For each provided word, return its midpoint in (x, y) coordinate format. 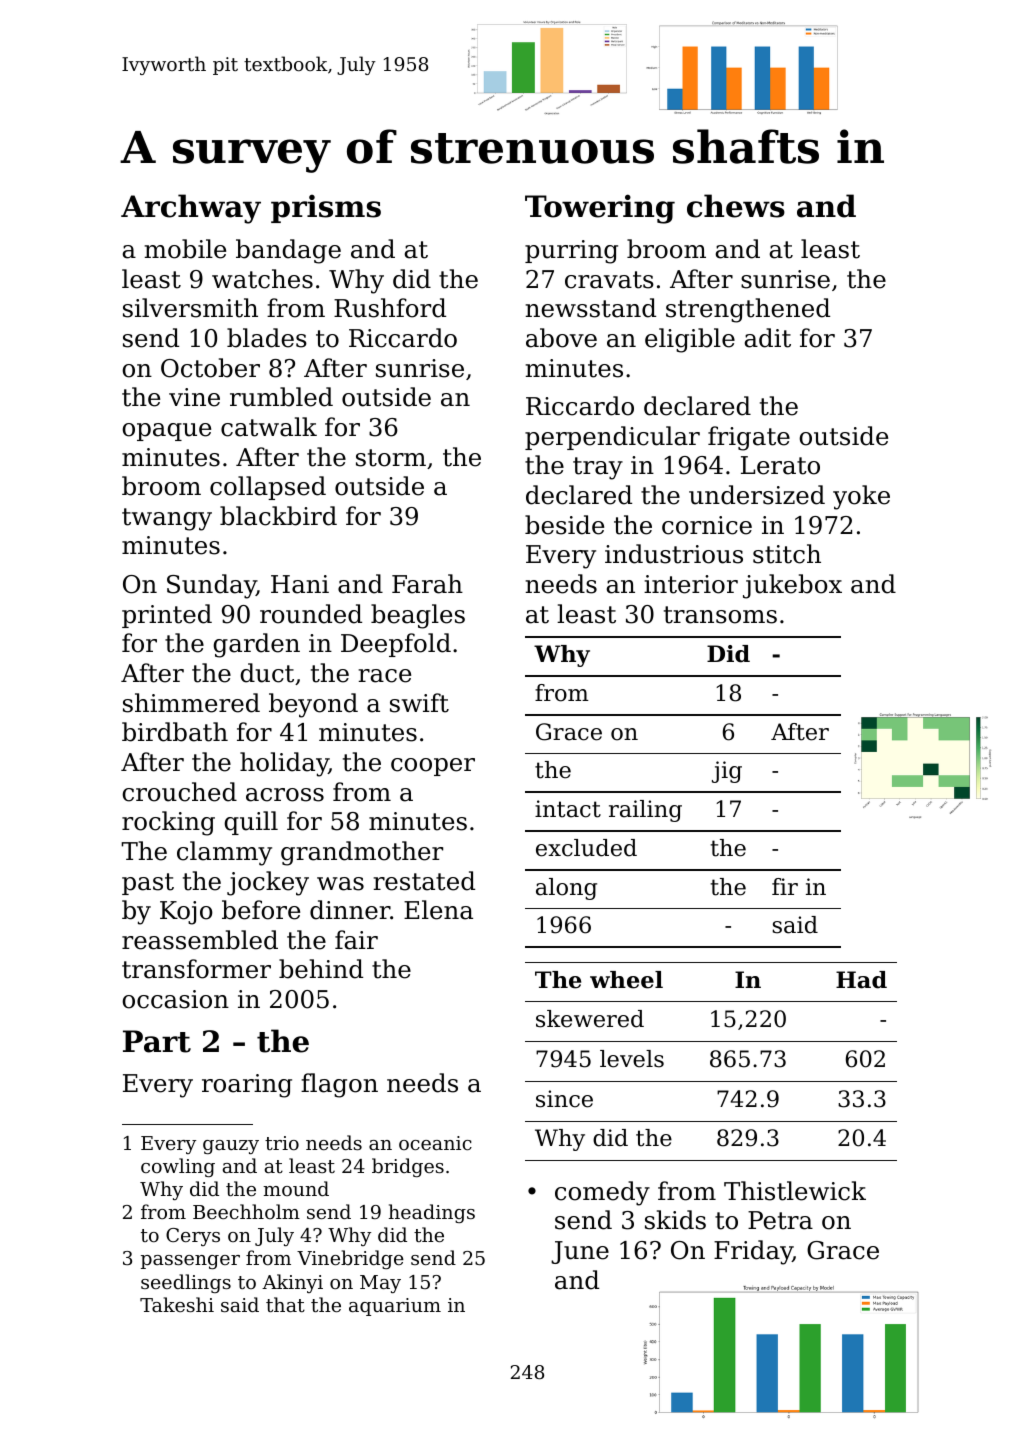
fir (785, 886)
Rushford (390, 308)
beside (564, 525)
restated (424, 881)
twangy (167, 519)
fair (356, 940)
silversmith (190, 308)
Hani (300, 584)
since (564, 1099)
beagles (418, 616)
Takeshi (177, 1304)
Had (861, 980)
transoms (720, 615)
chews (736, 206)
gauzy (231, 1147)
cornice (707, 525)
